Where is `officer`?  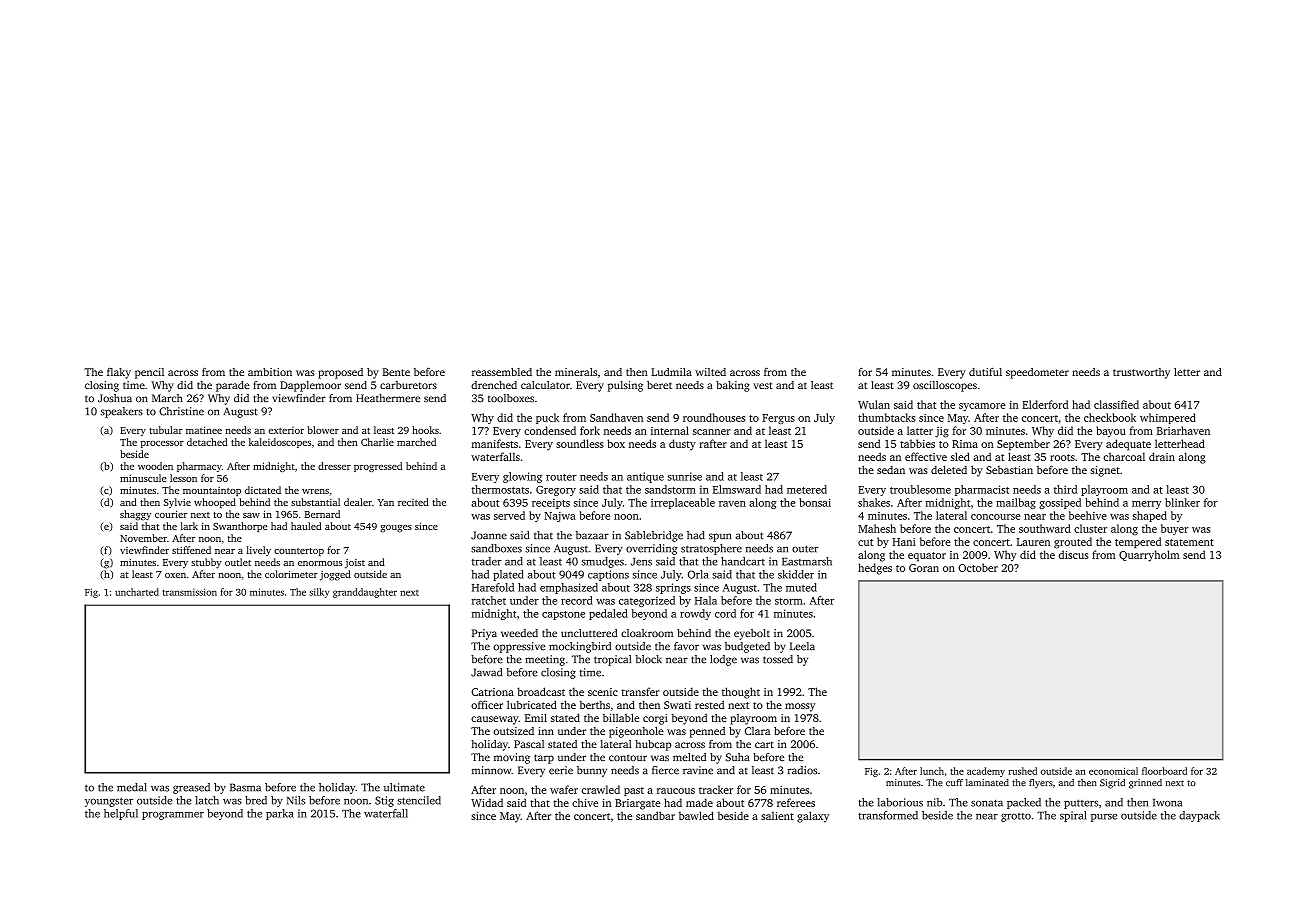
officer is located at coordinates (487, 704).
